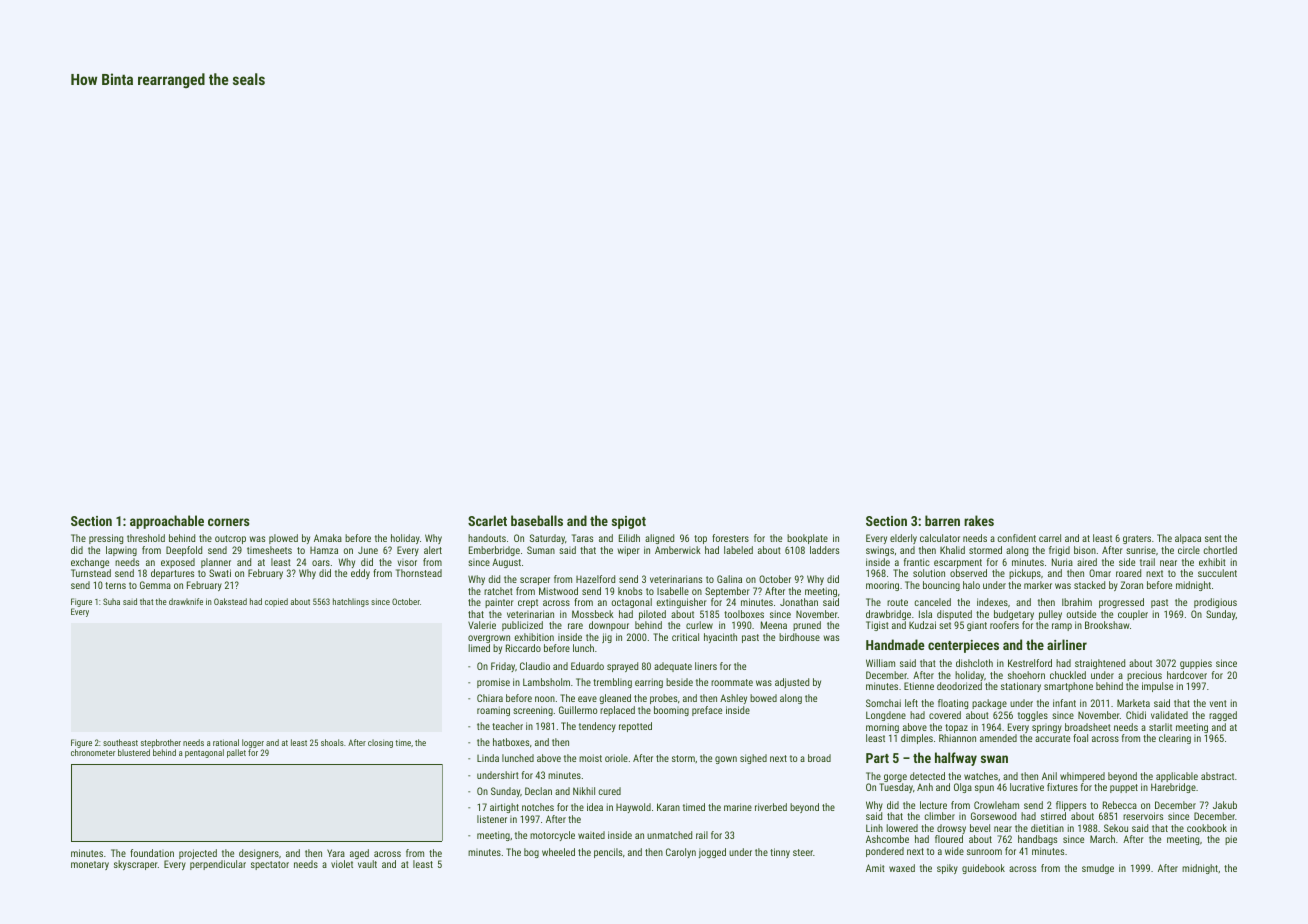 This screenshot has width=1308, height=924. I want to click on airliner, so click(1067, 644).
